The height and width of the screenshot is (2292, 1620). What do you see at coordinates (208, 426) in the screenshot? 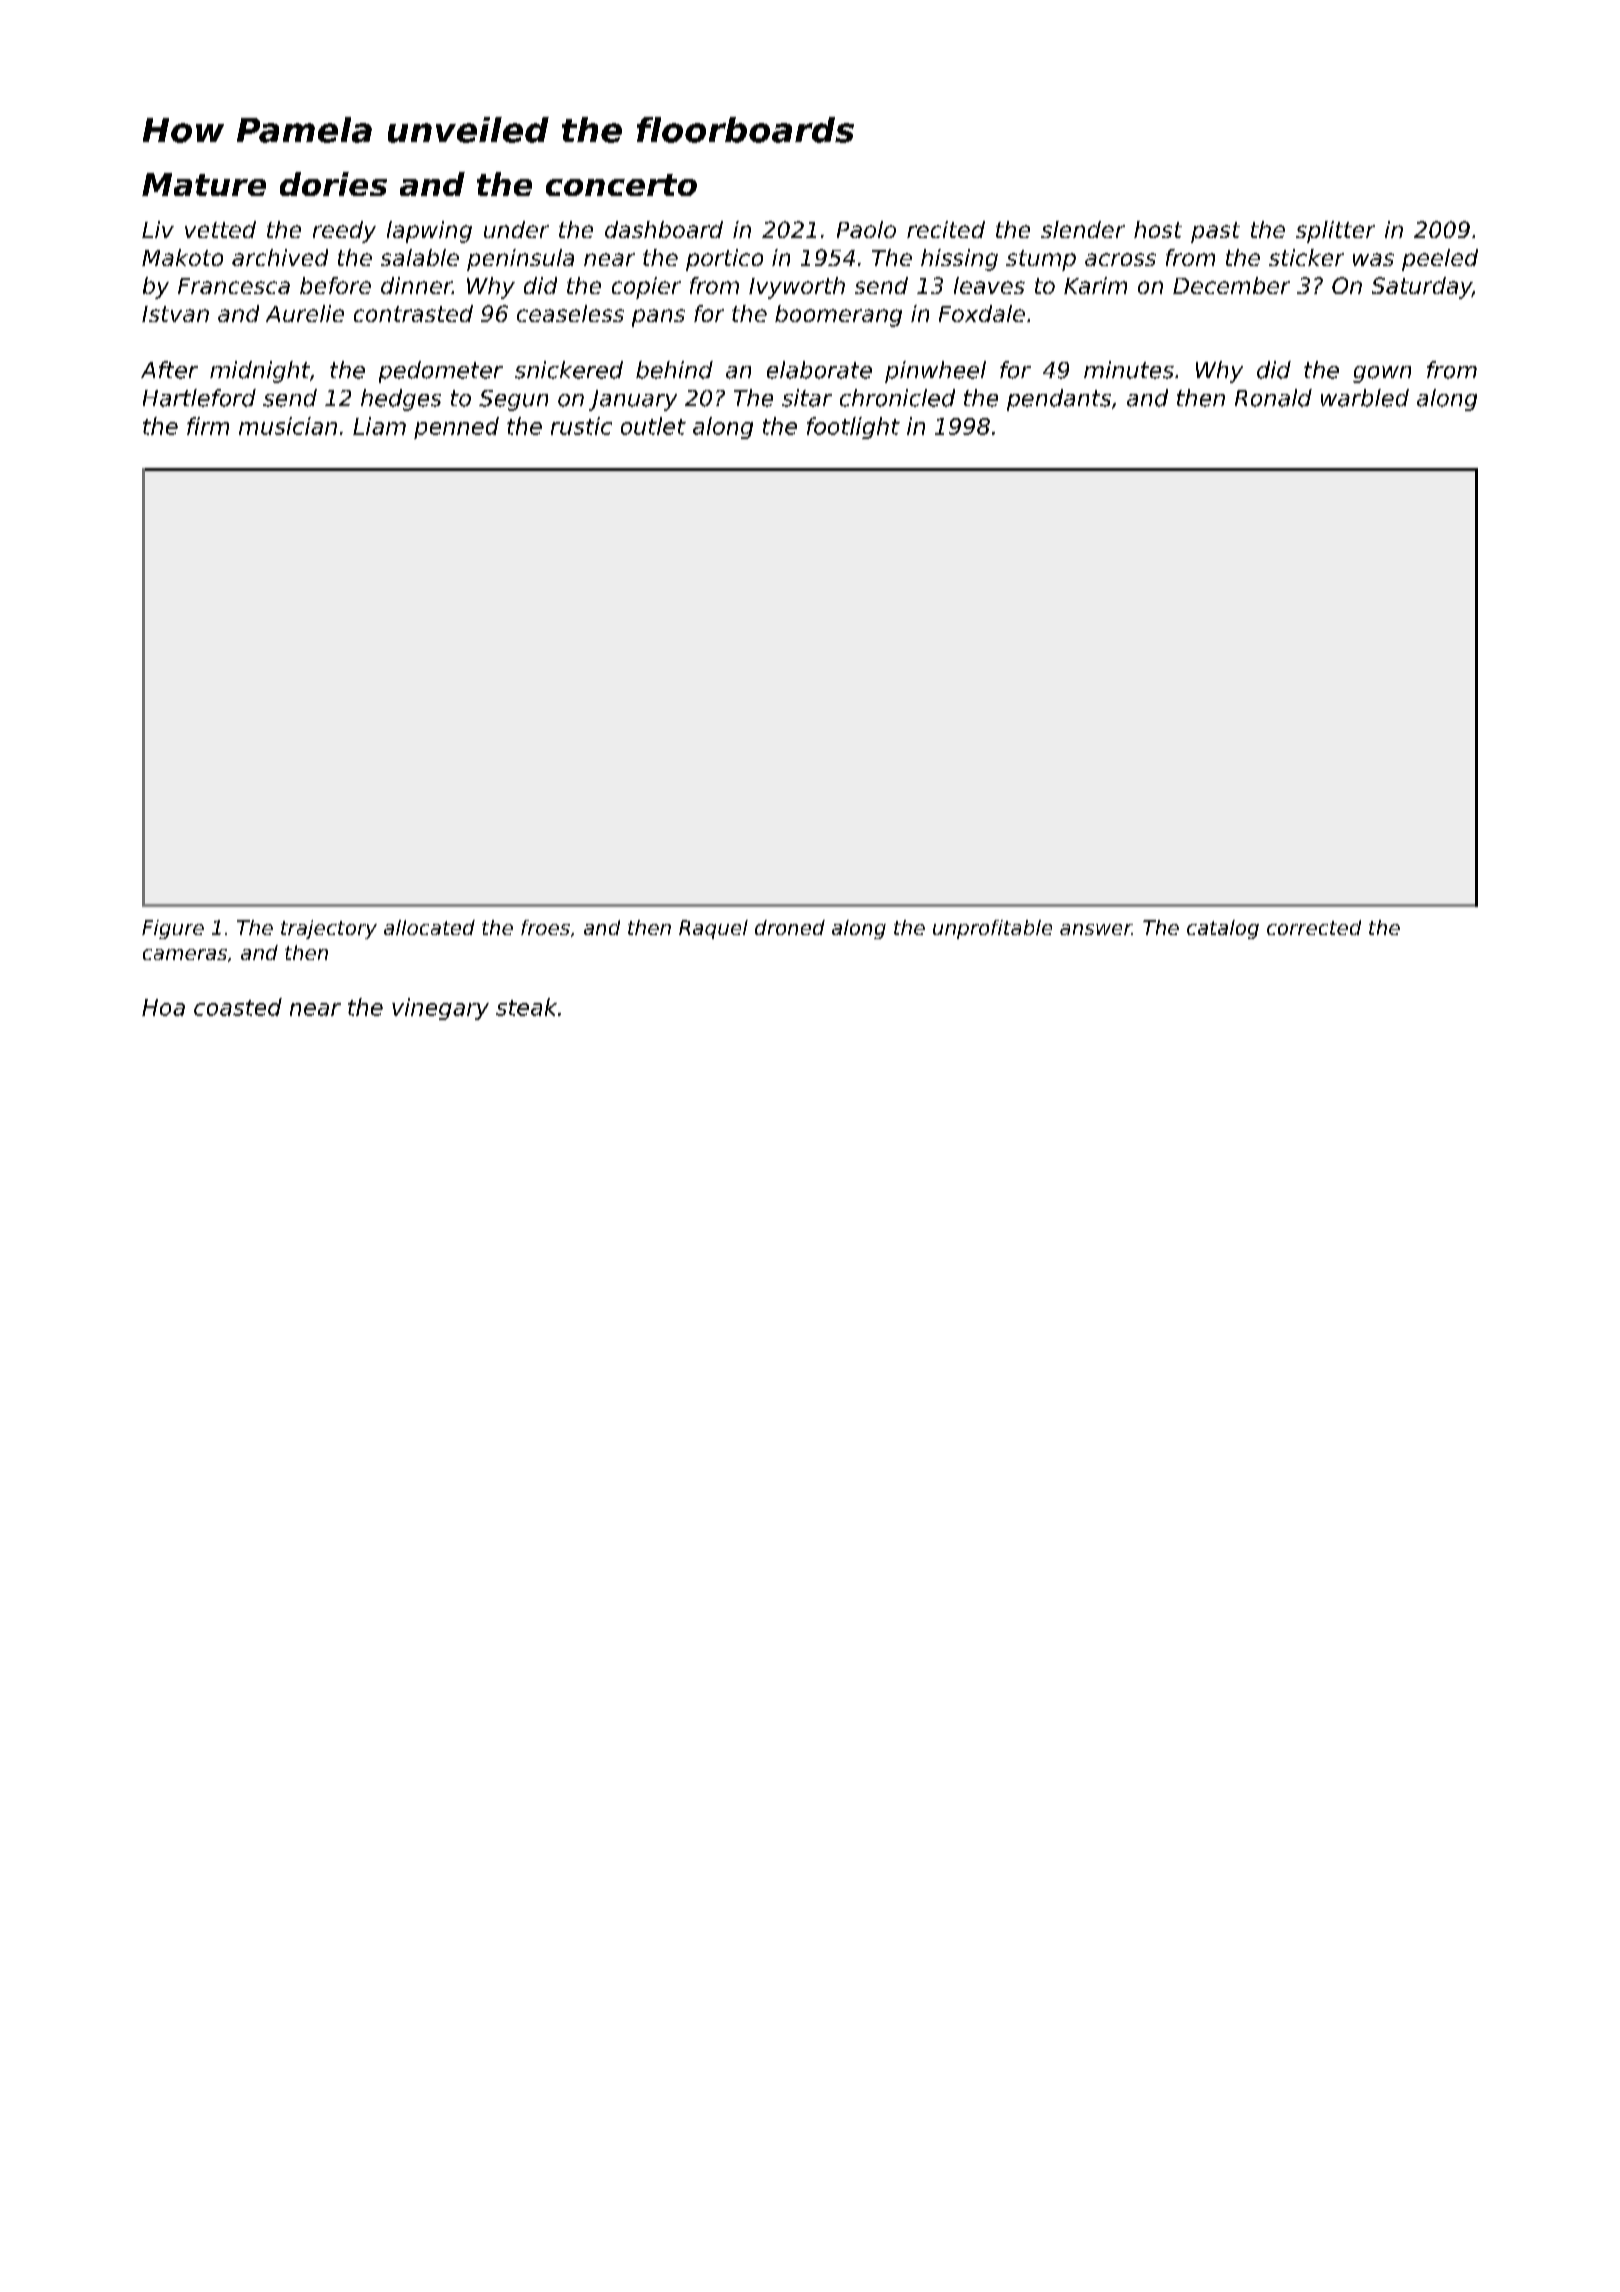
I see `firm` at bounding box center [208, 426].
